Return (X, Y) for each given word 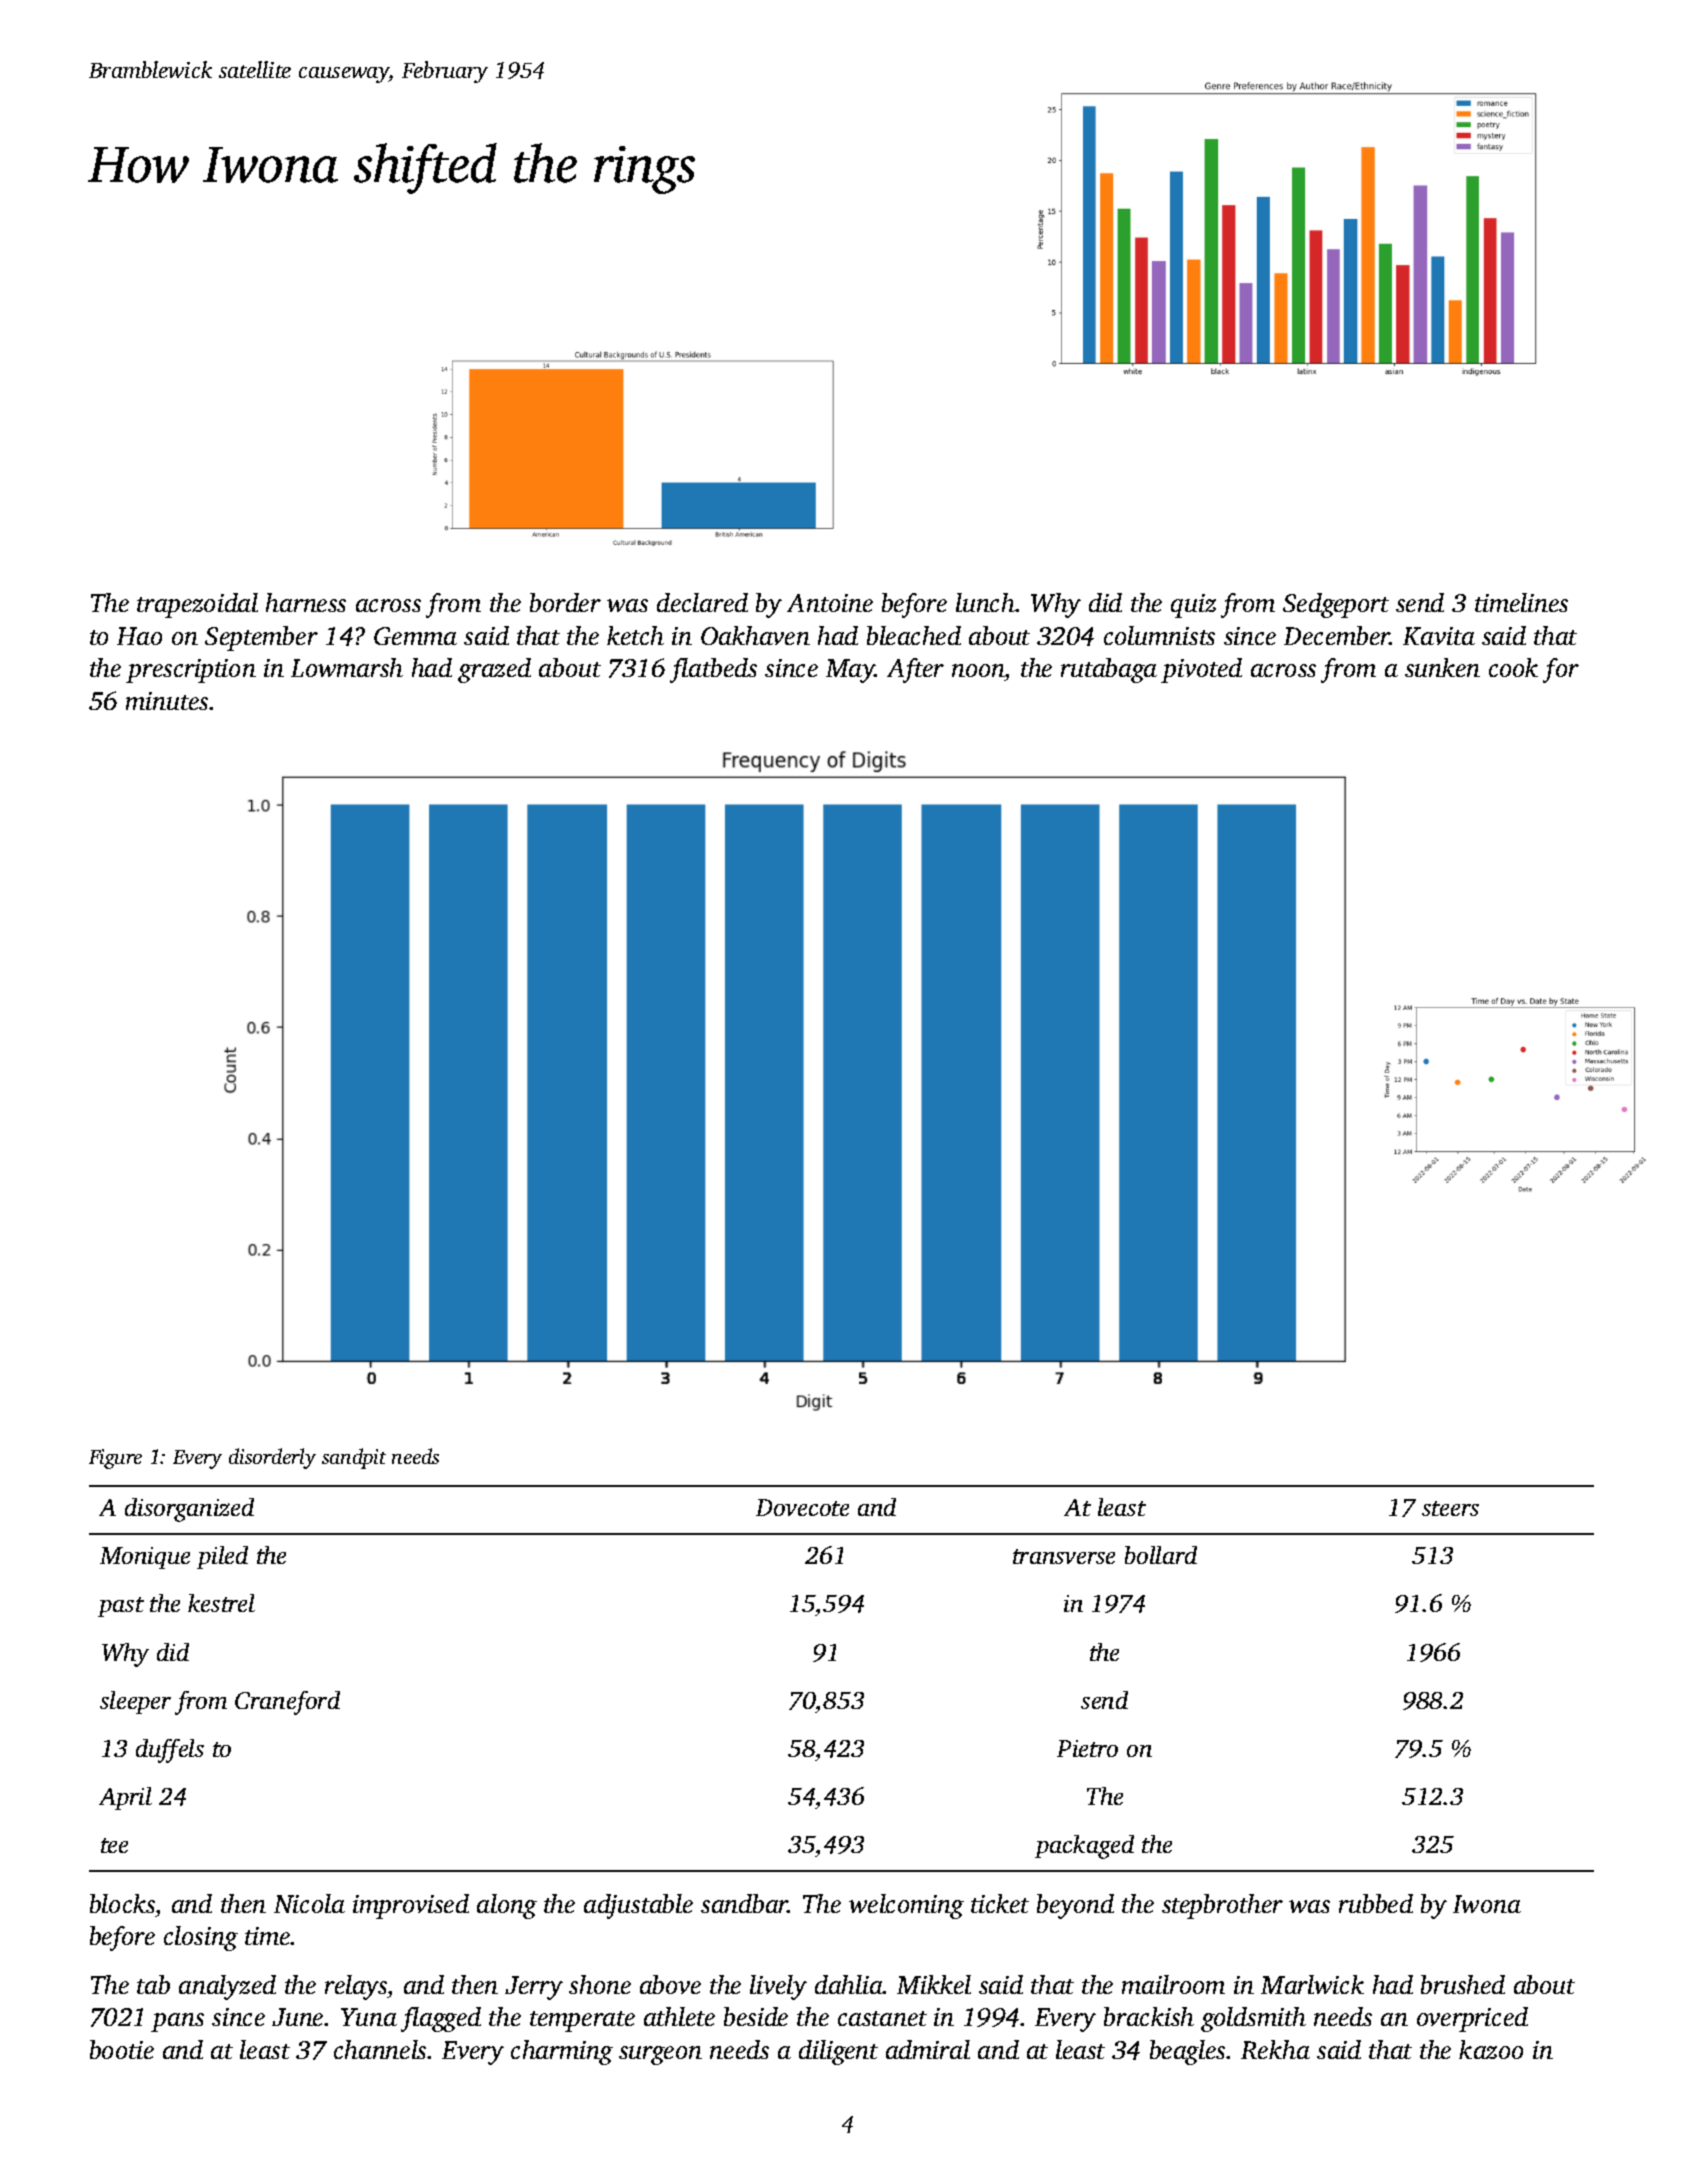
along (507, 1906)
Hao (139, 636)
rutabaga (1109, 670)
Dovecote (802, 1507)
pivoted (1201, 670)
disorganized (189, 1510)
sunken (1442, 667)
